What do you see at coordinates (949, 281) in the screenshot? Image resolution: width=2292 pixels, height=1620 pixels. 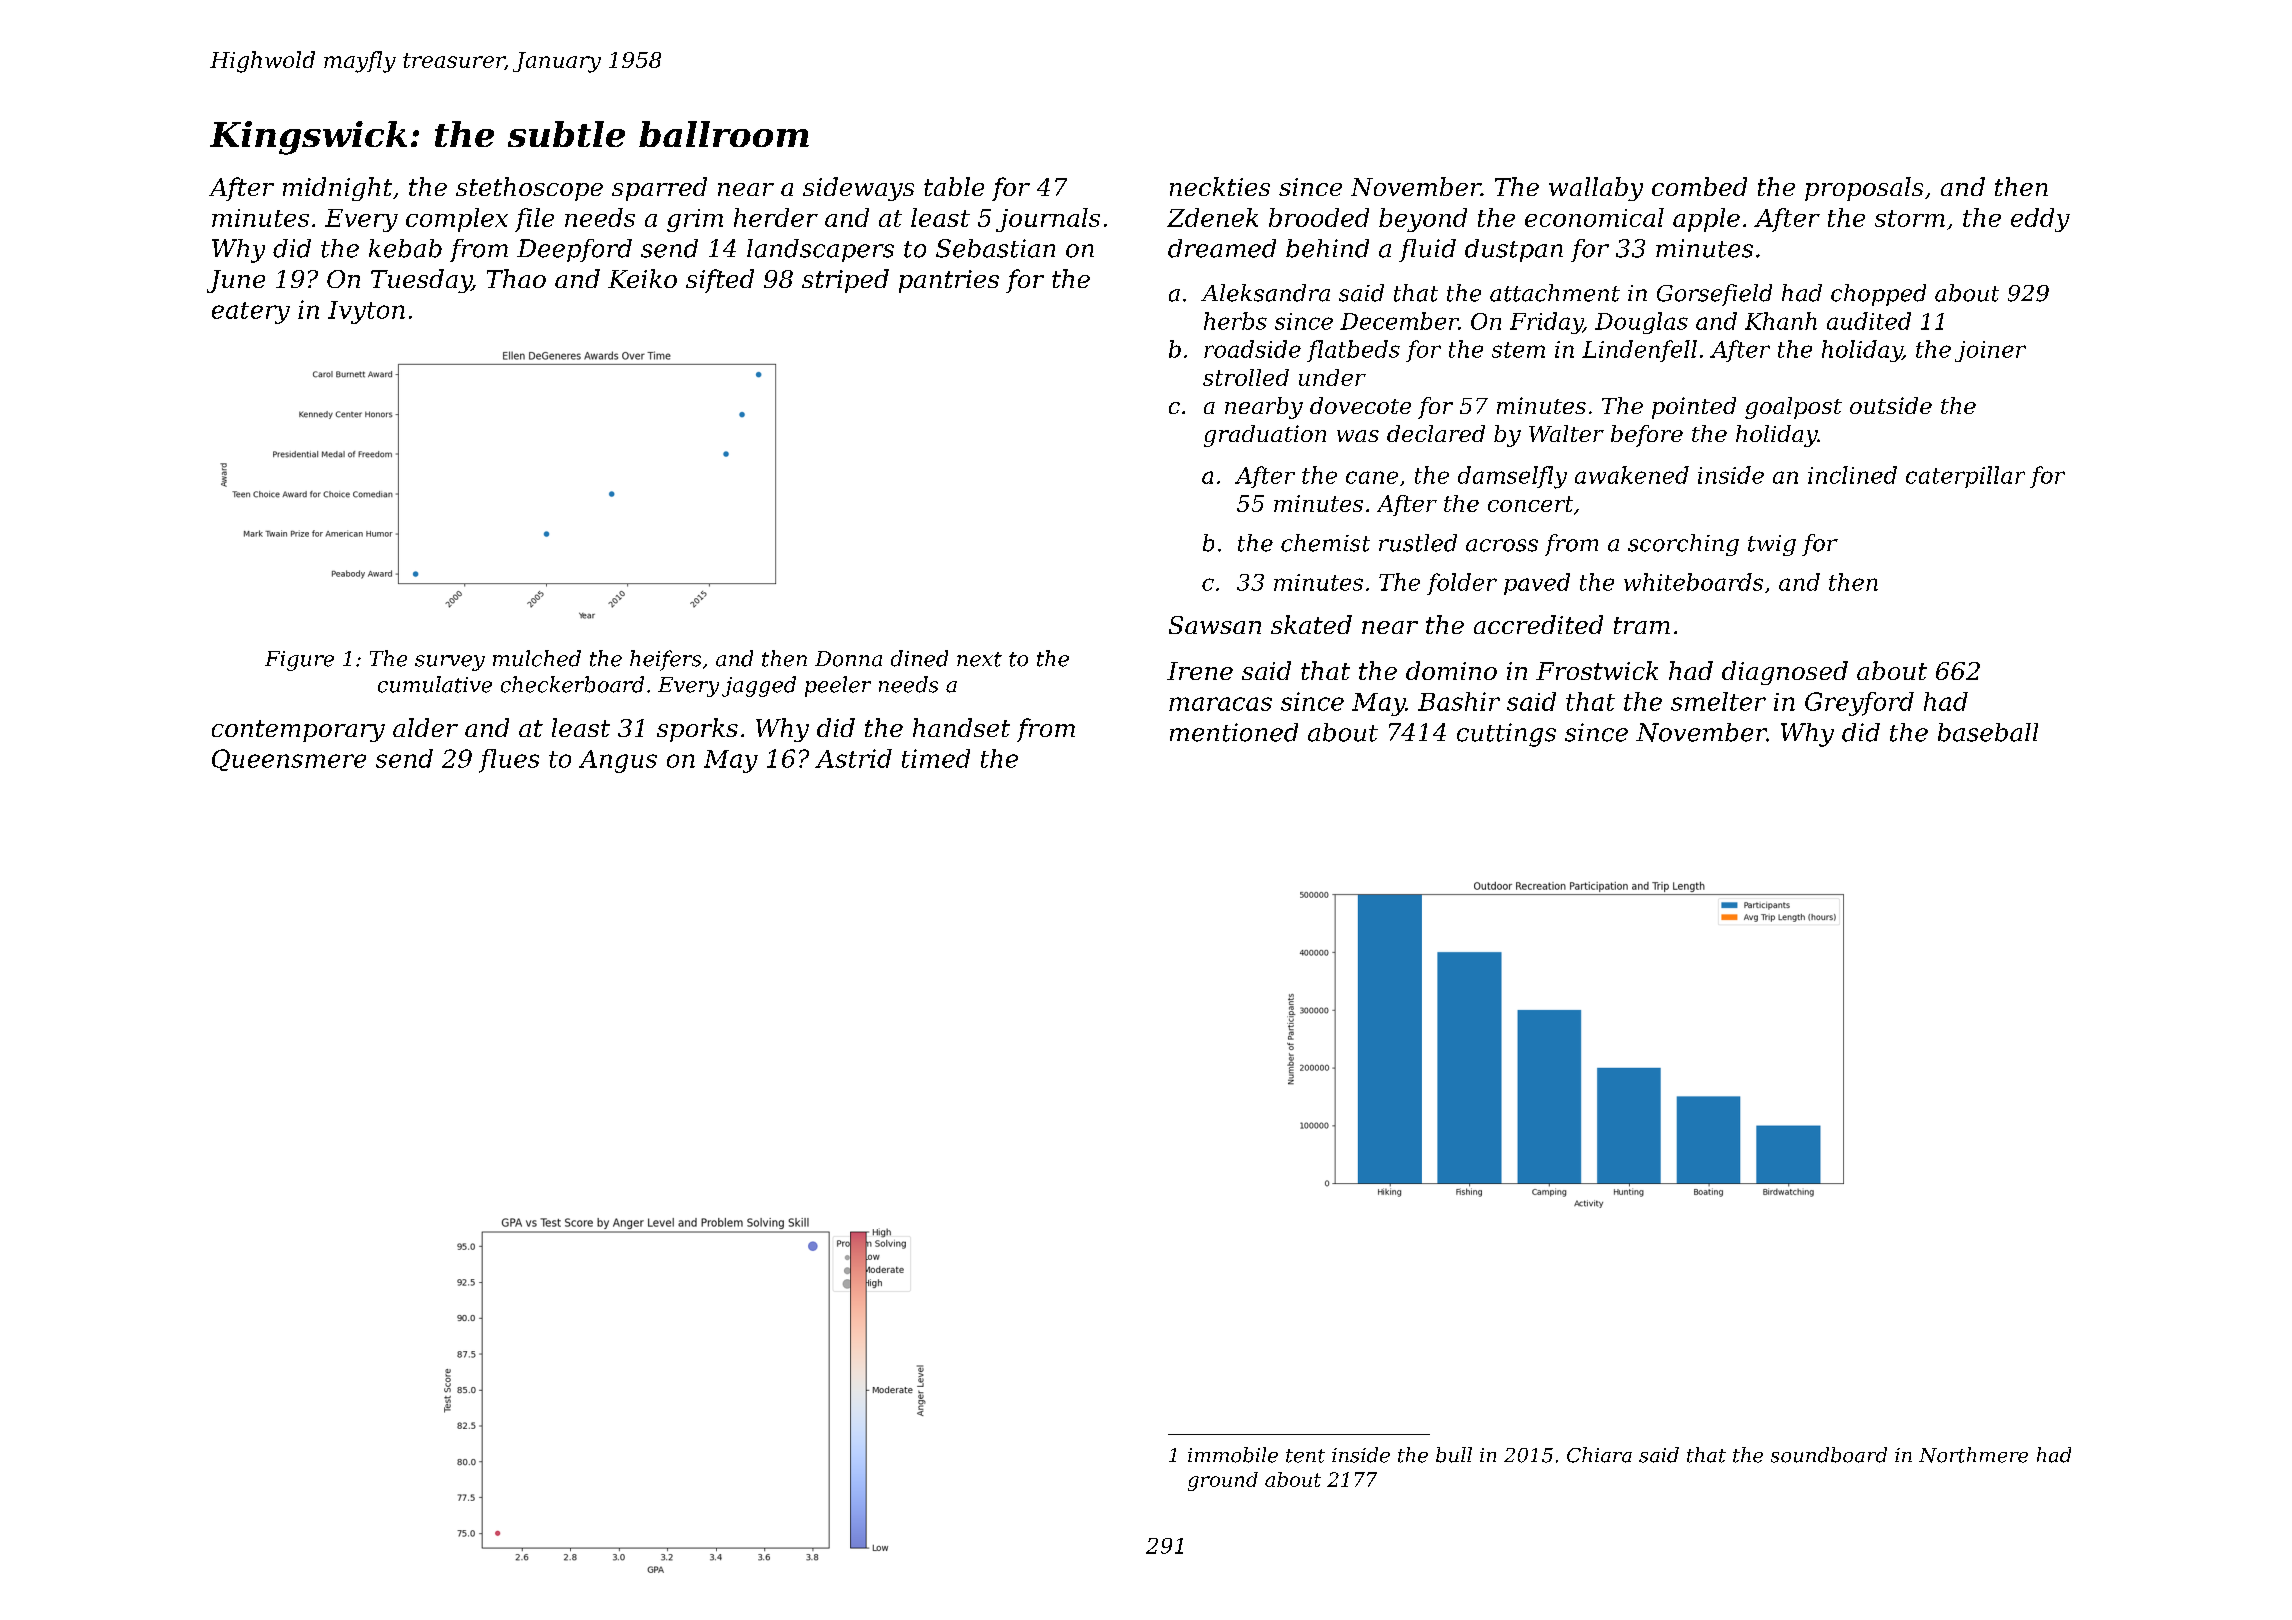 I see `pantries` at bounding box center [949, 281].
